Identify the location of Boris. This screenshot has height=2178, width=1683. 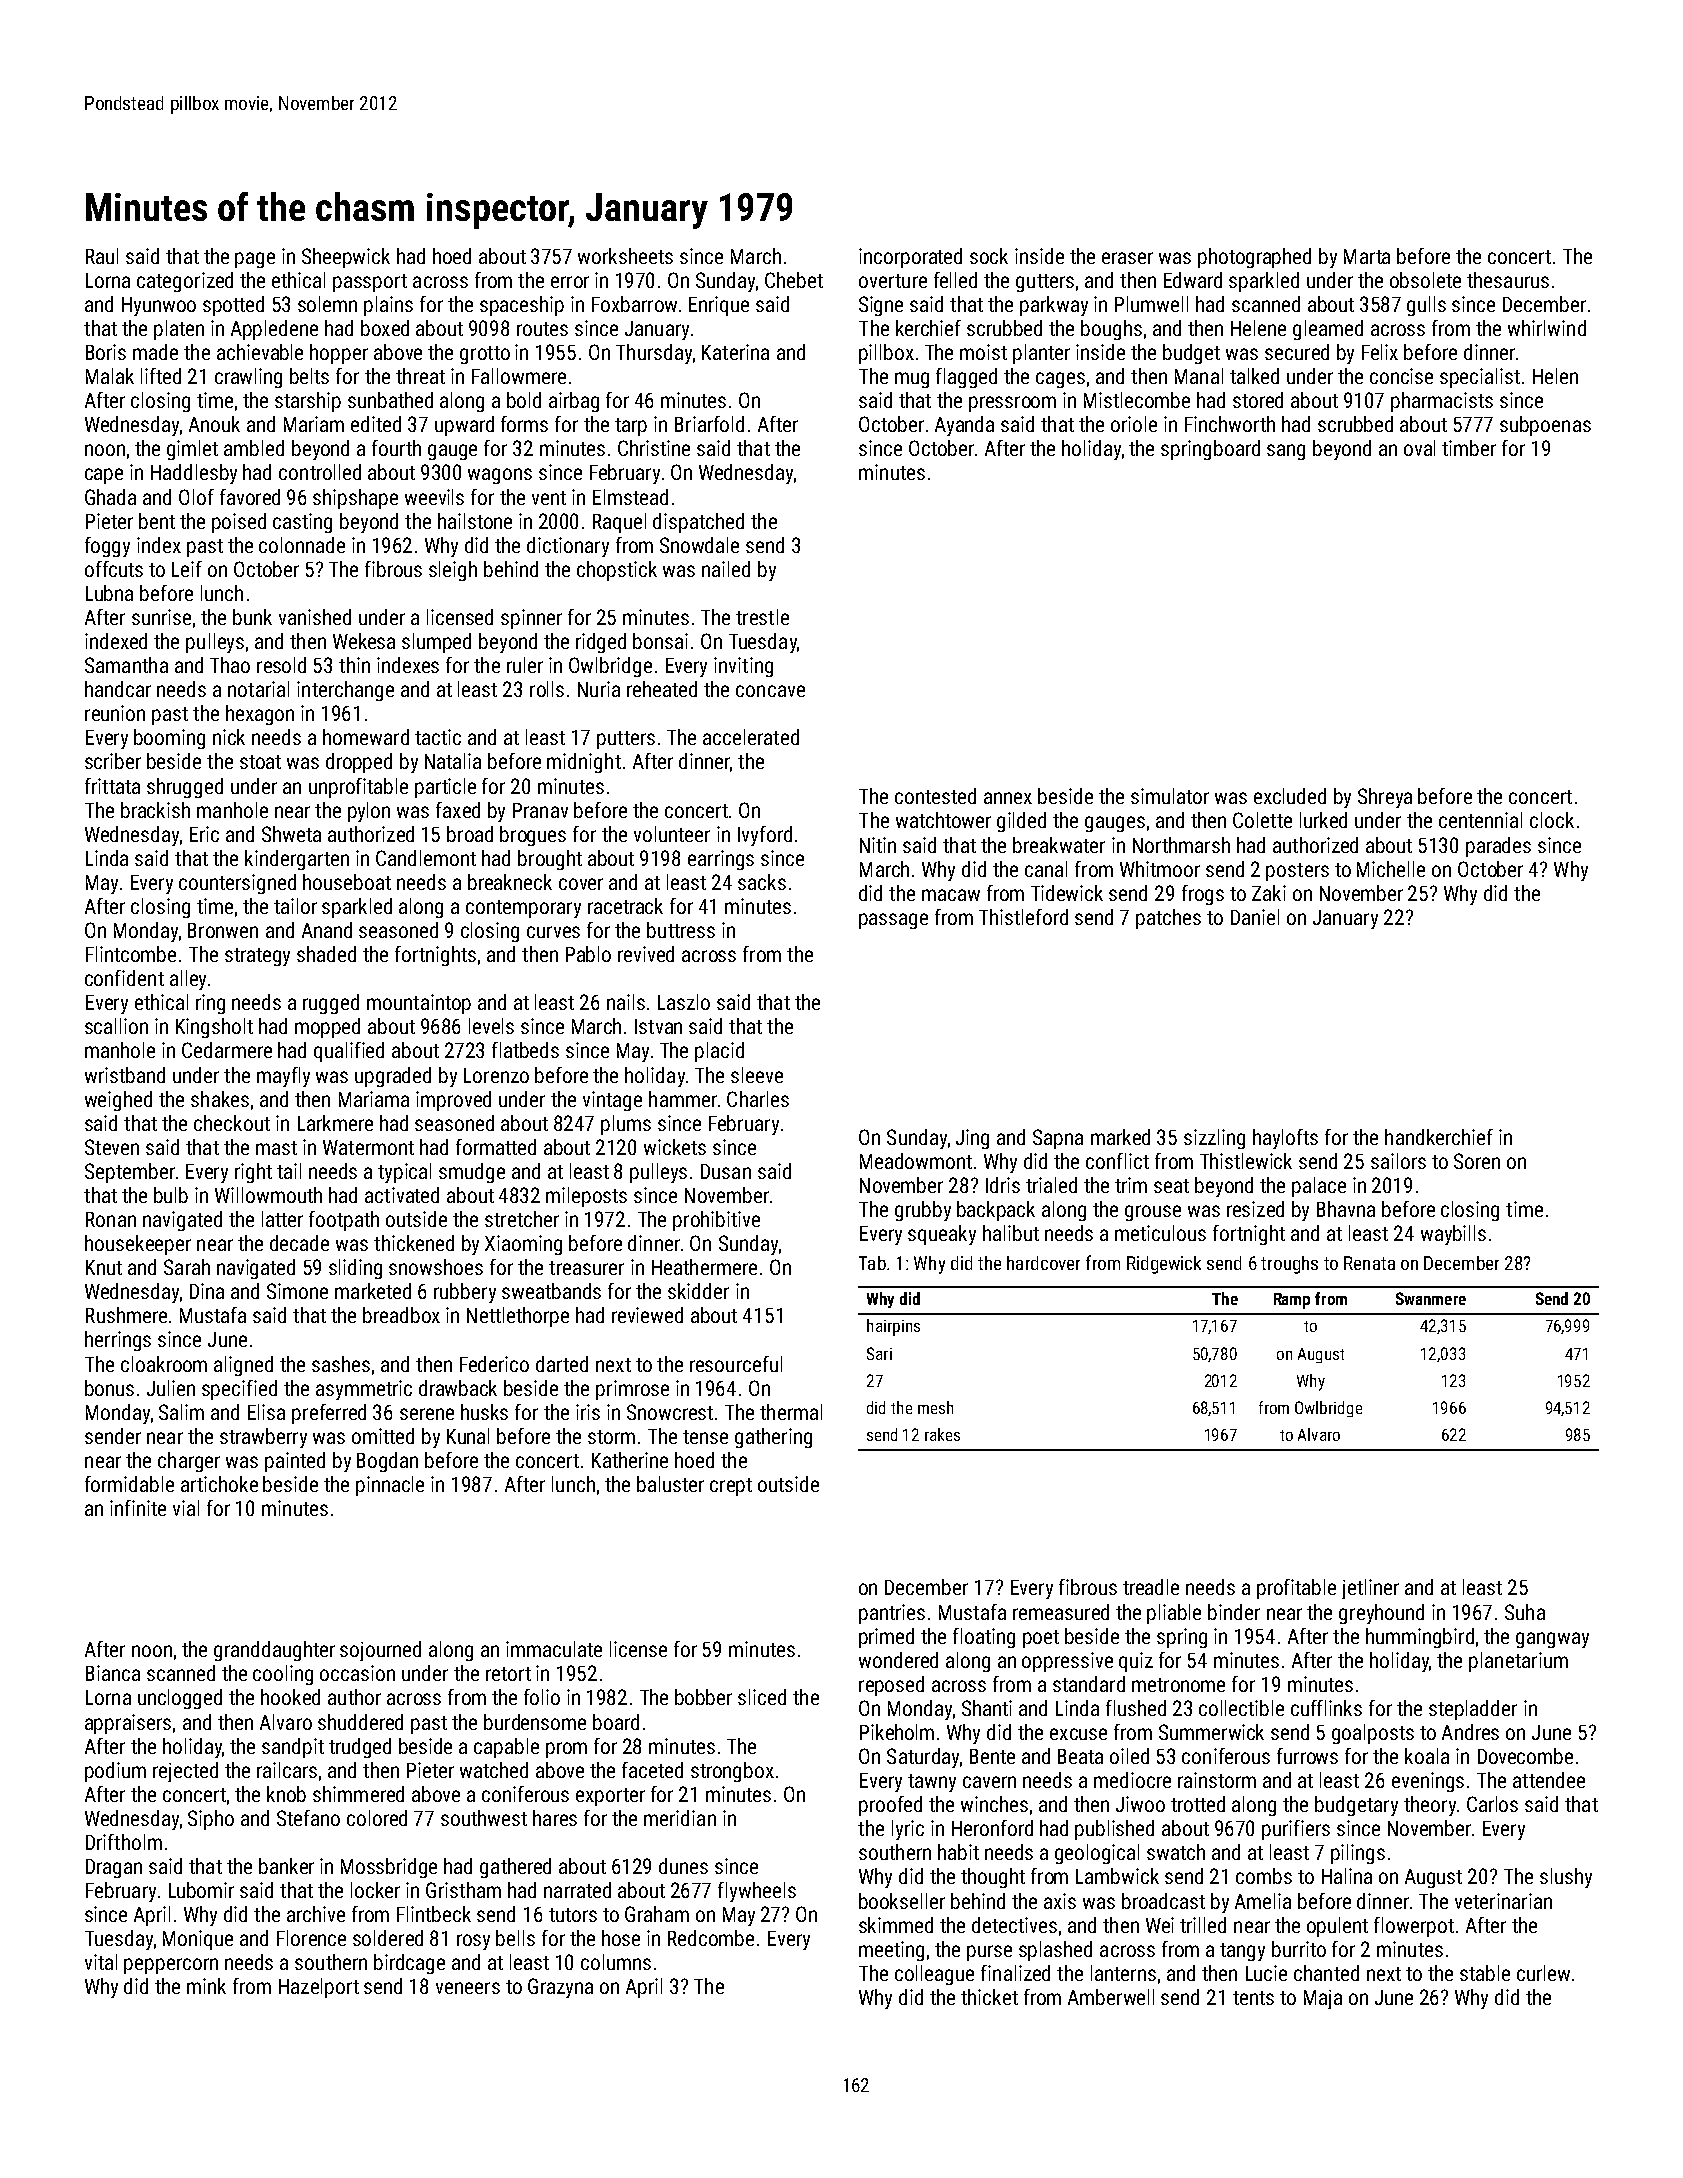
(106, 352).
